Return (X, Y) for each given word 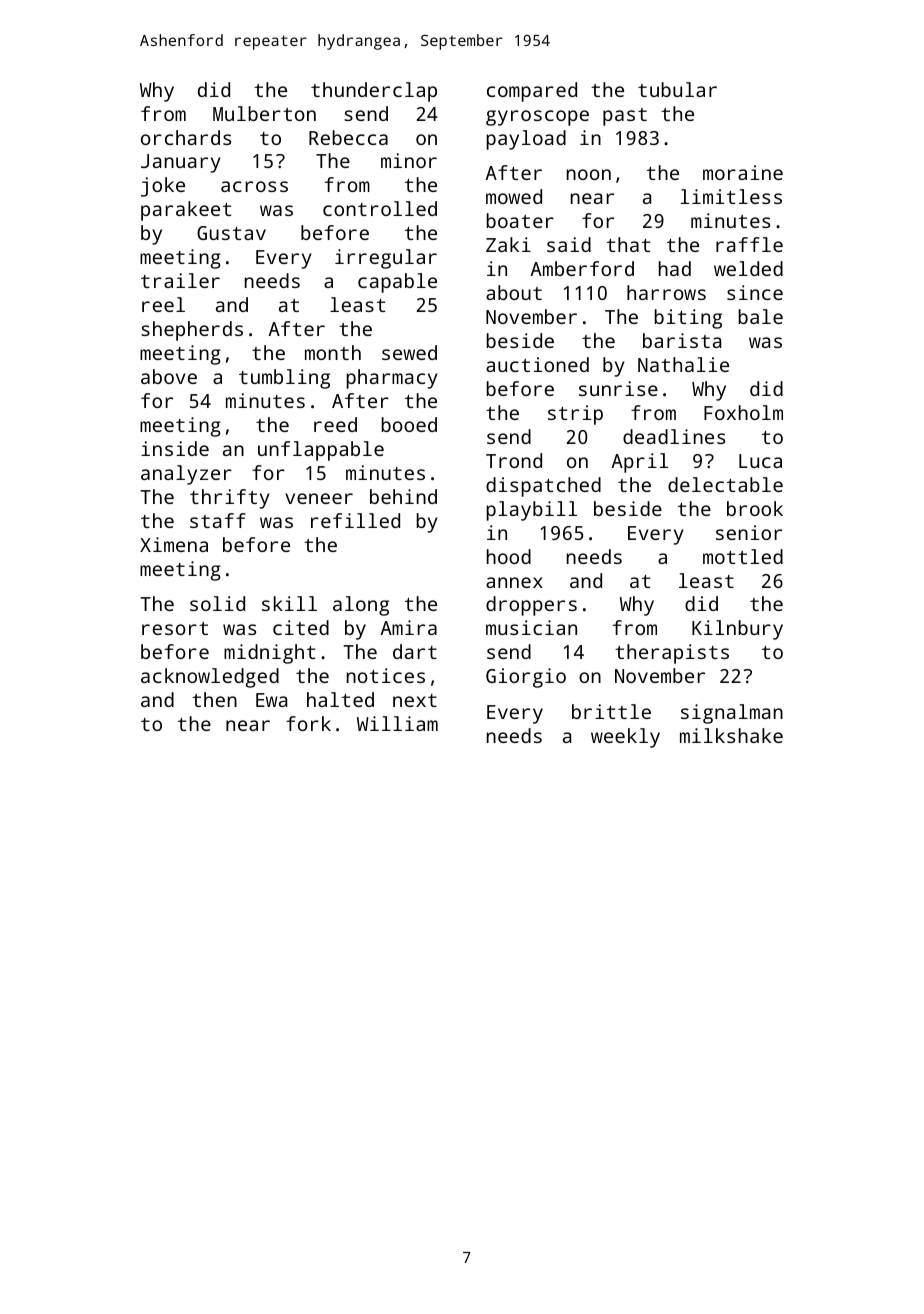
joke (163, 187)
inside (175, 448)
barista (682, 340)
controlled (380, 208)
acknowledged (210, 678)
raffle (749, 244)
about (514, 292)
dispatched (543, 487)
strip (575, 415)
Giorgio (526, 678)
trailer (180, 280)
